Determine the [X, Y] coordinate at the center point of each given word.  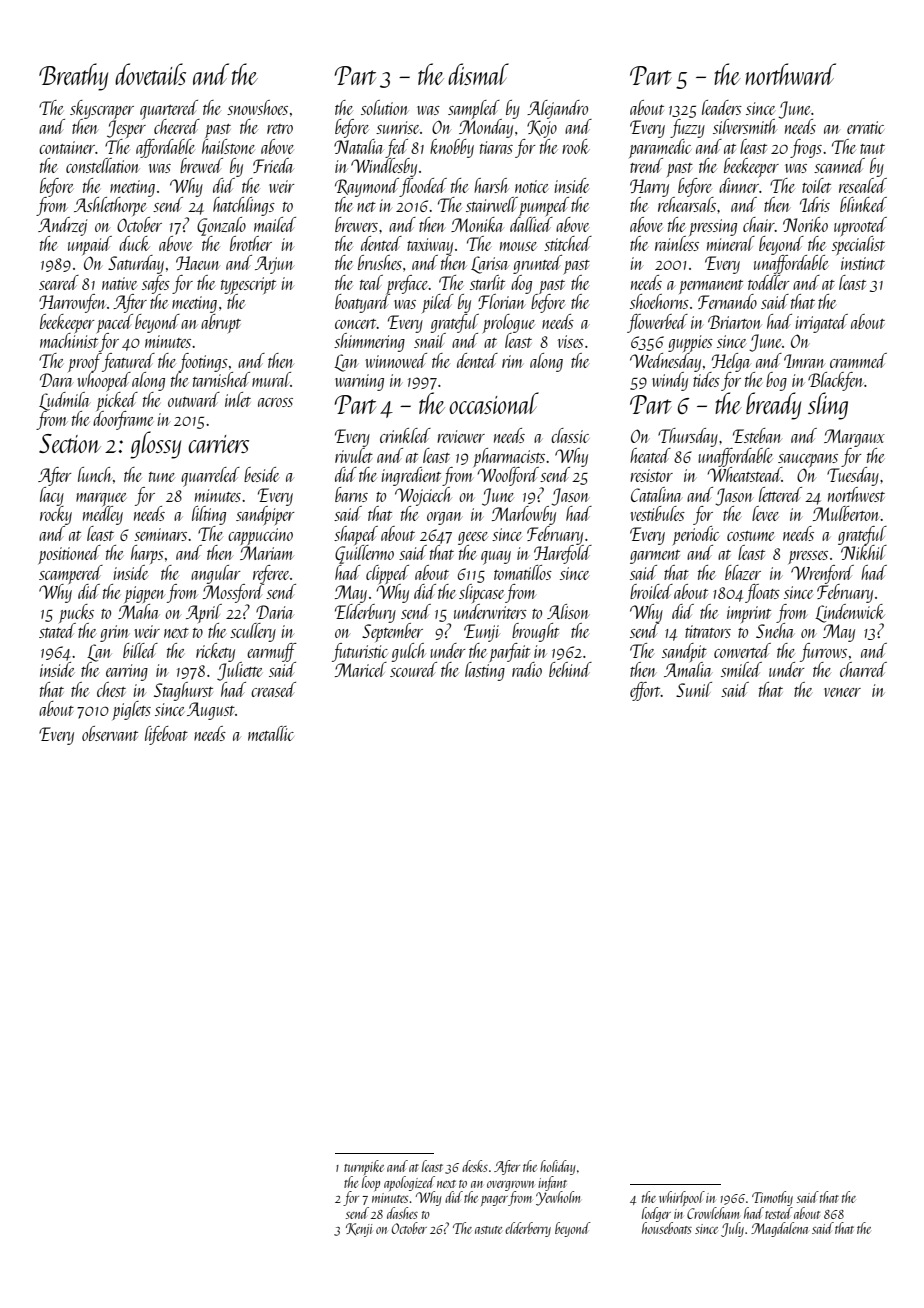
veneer [842, 692]
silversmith [745, 126]
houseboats [667, 1228]
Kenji [359, 1230]
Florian [501, 301]
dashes [402, 1213]
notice [531, 186]
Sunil [694, 689]
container [67, 147]
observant [110, 733]
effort [645, 691]
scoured [413, 669]
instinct [863, 263]
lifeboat [166, 735]
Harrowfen [72, 303]
